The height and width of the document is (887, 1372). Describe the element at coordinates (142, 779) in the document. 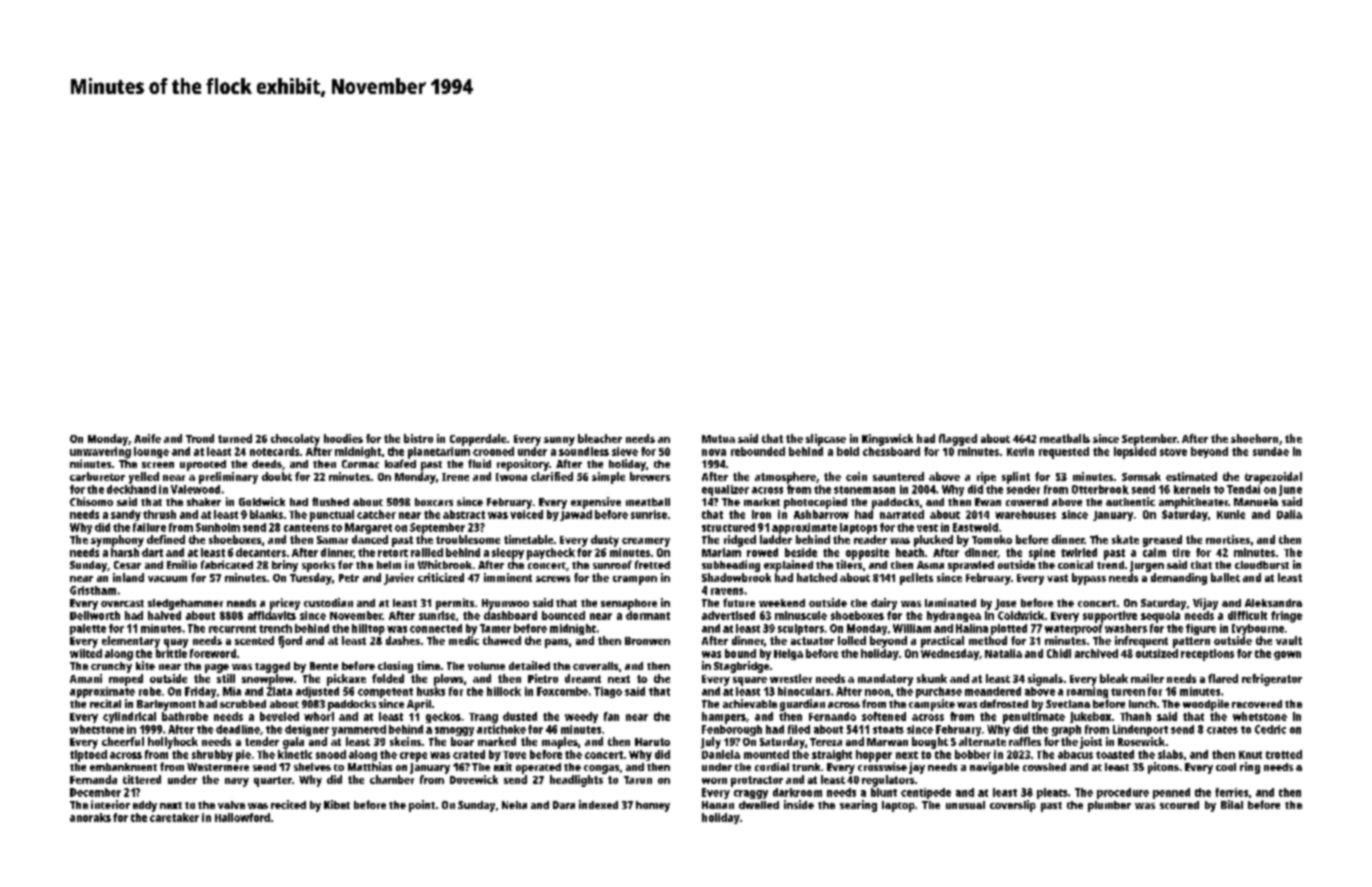

I see `tittered` at that location.
